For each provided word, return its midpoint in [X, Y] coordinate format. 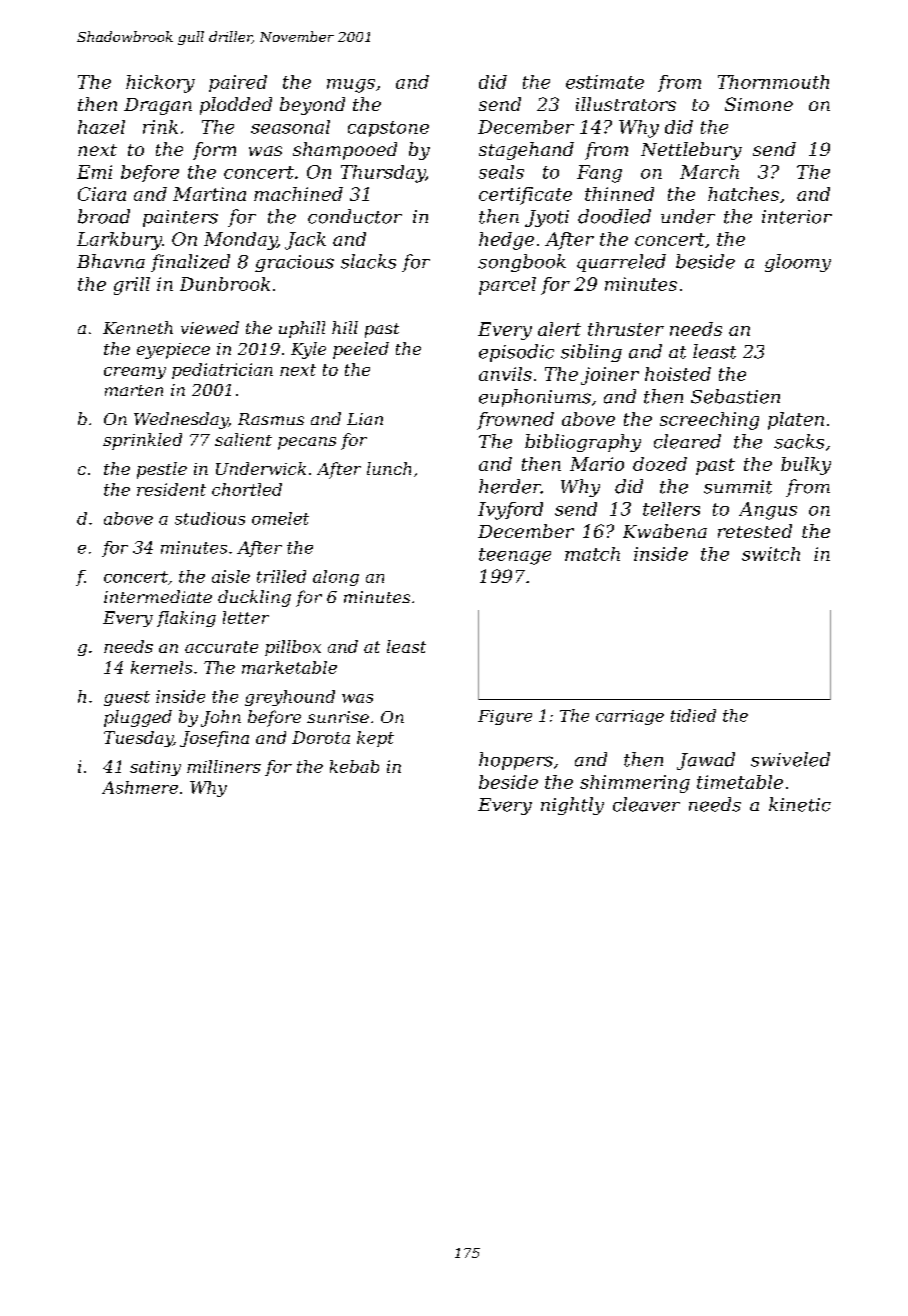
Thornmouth [773, 82]
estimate [605, 82]
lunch [389, 468]
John [221, 718]
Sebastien [735, 396]
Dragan [158, 106]
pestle [162, 470]
